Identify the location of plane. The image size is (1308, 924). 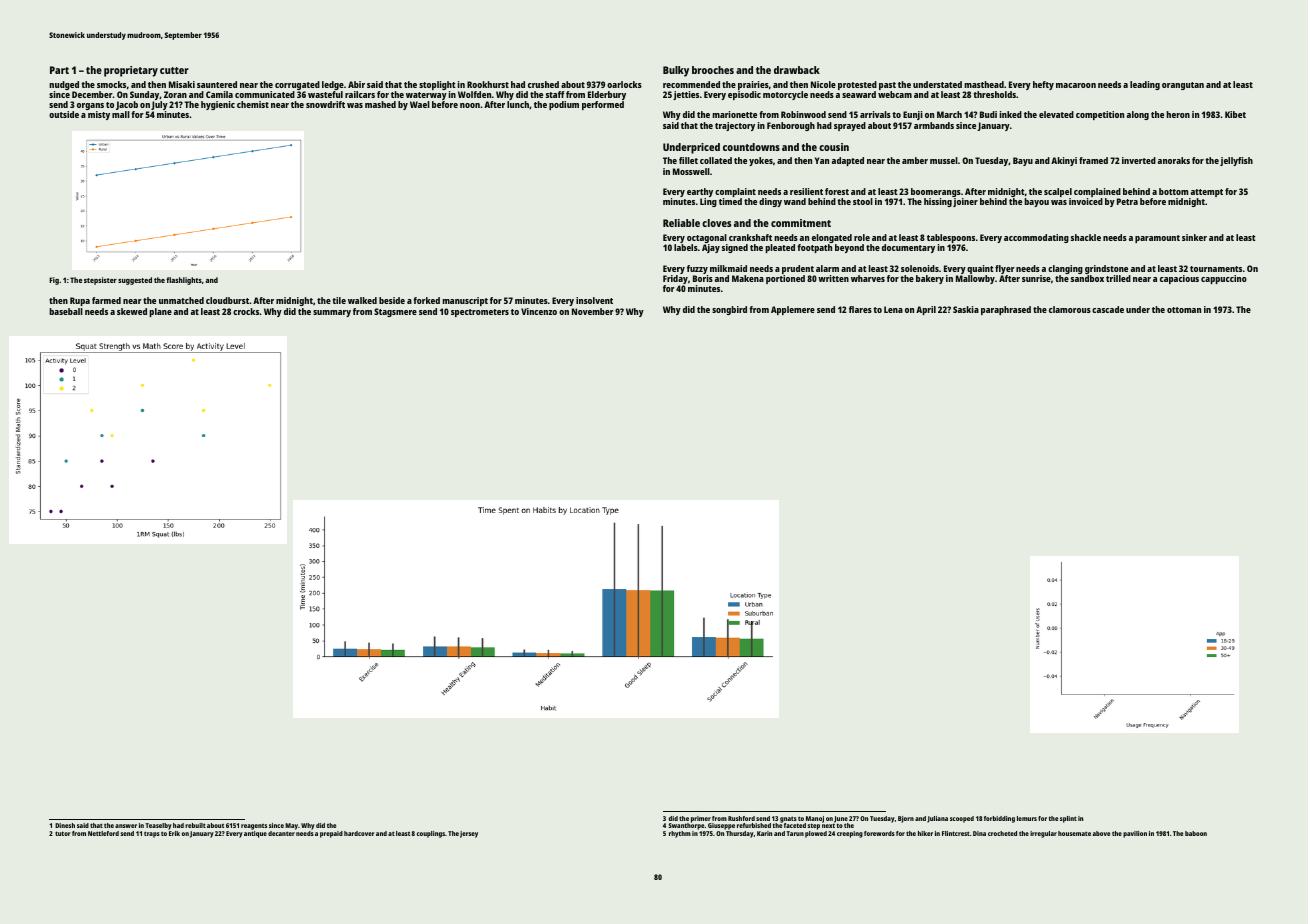
(160, 312).
